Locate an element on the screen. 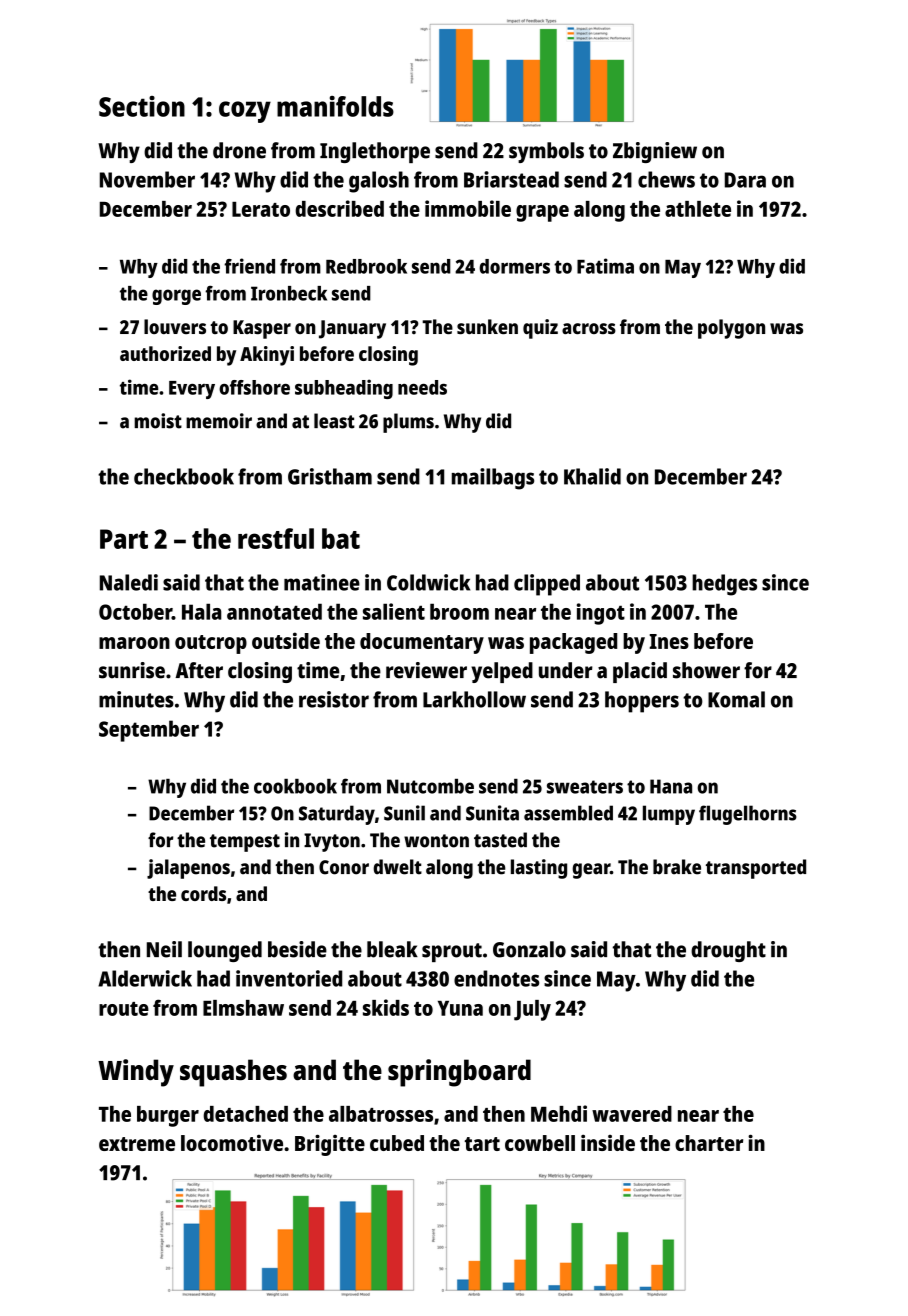 The height and width of the screenshot is (1316, 908). extreme is located at coordinates (137, 1144).
